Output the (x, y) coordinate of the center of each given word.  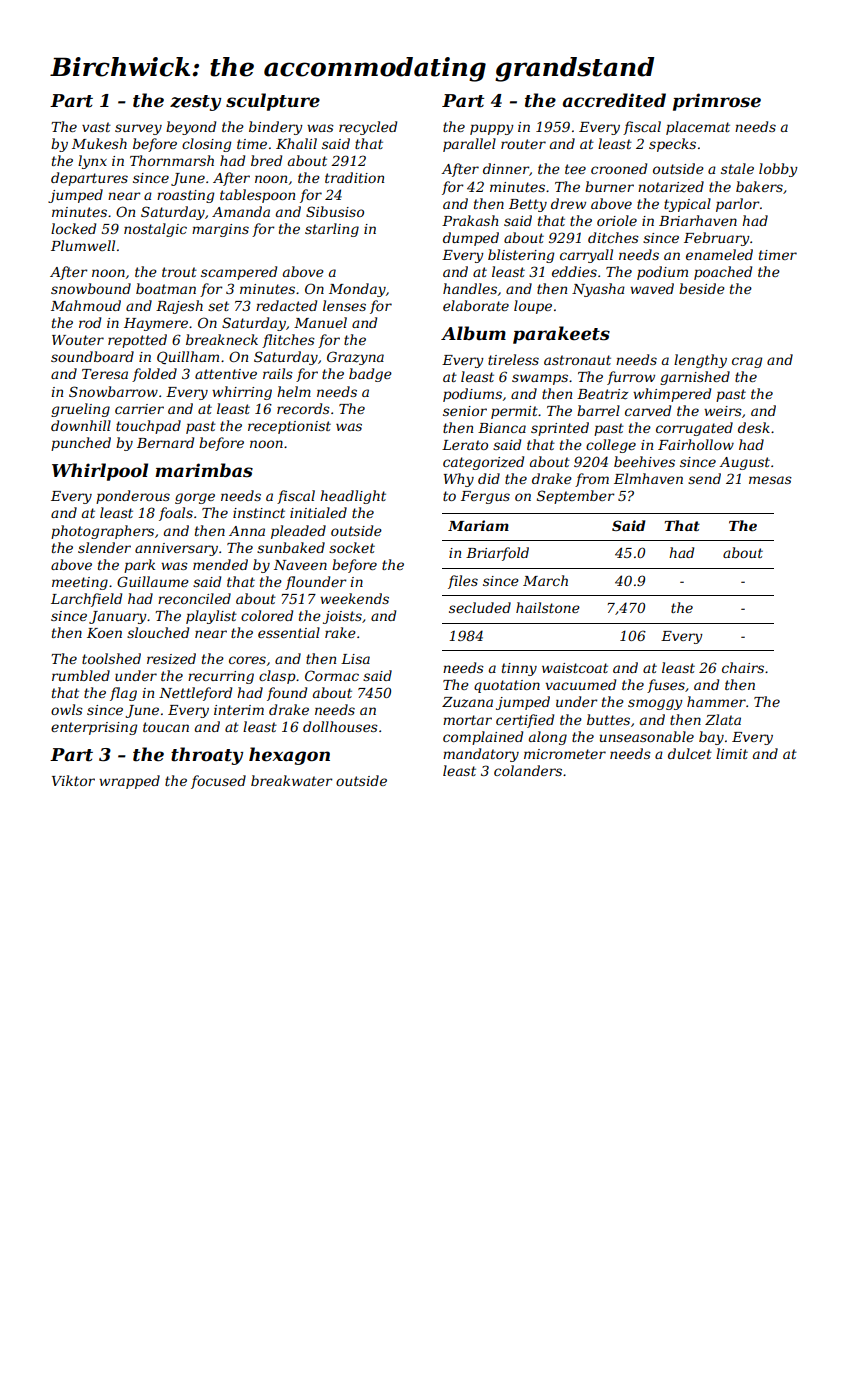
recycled (368, 128)
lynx (92, 162)
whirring (242, 393)
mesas (770, 480)
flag (123, 694)
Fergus (485, 497)
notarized (671, 187)
